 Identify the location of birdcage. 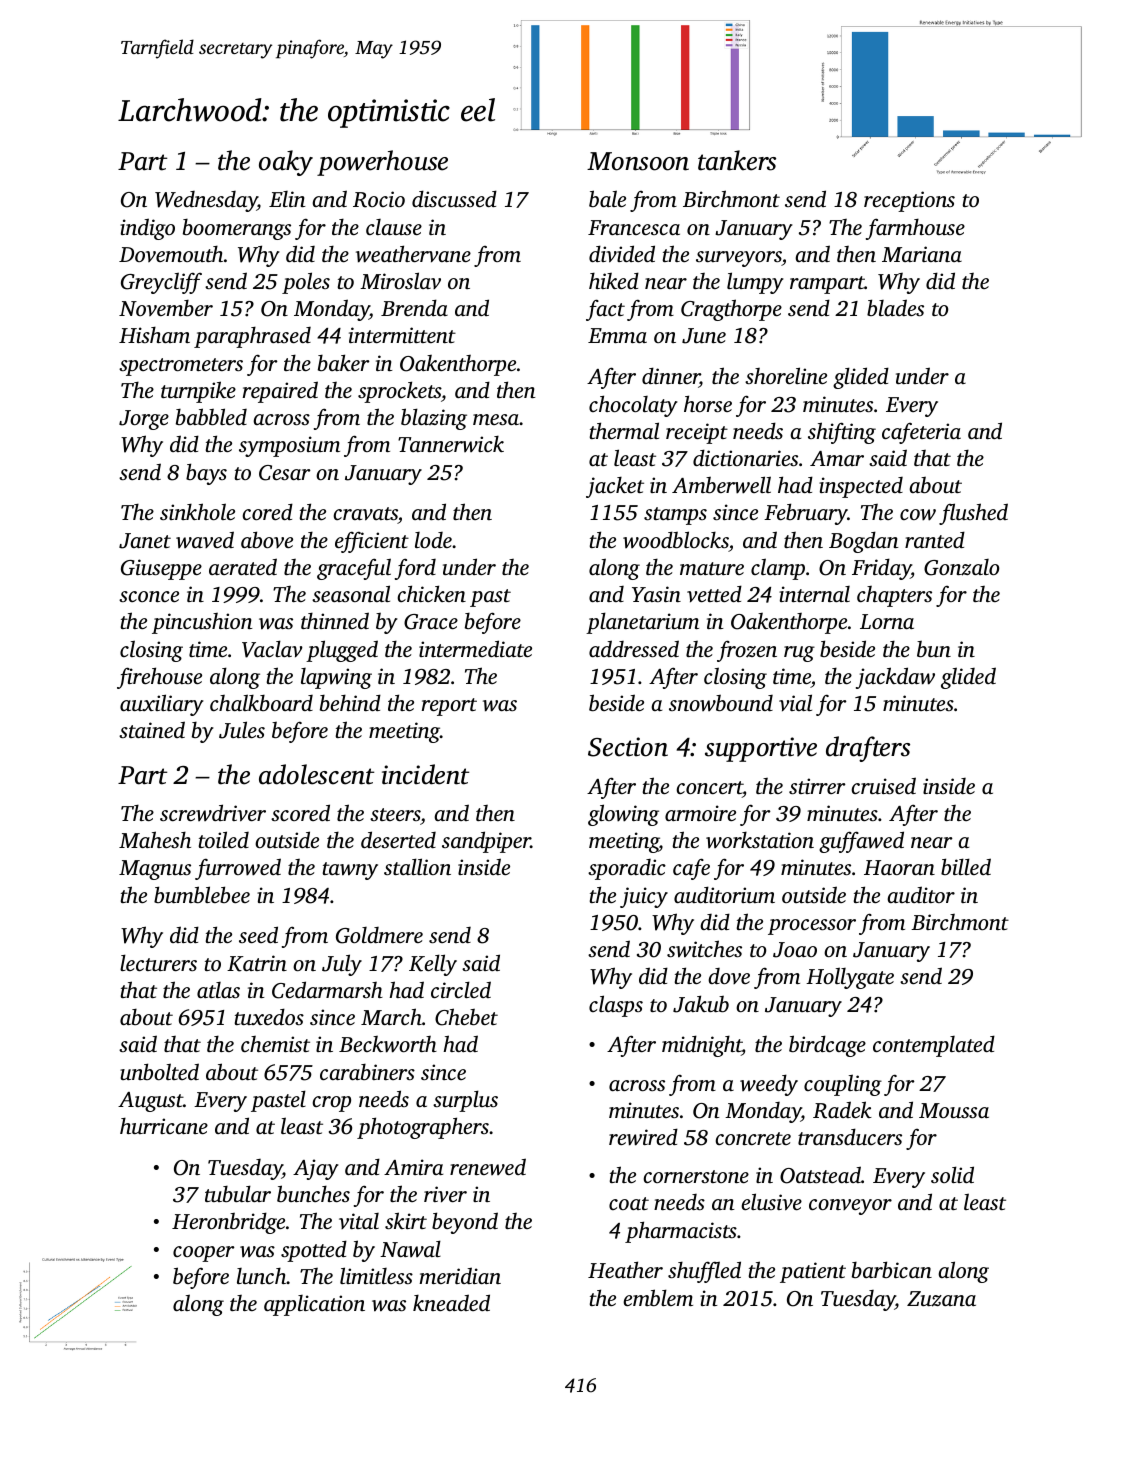
(827, 1046).
